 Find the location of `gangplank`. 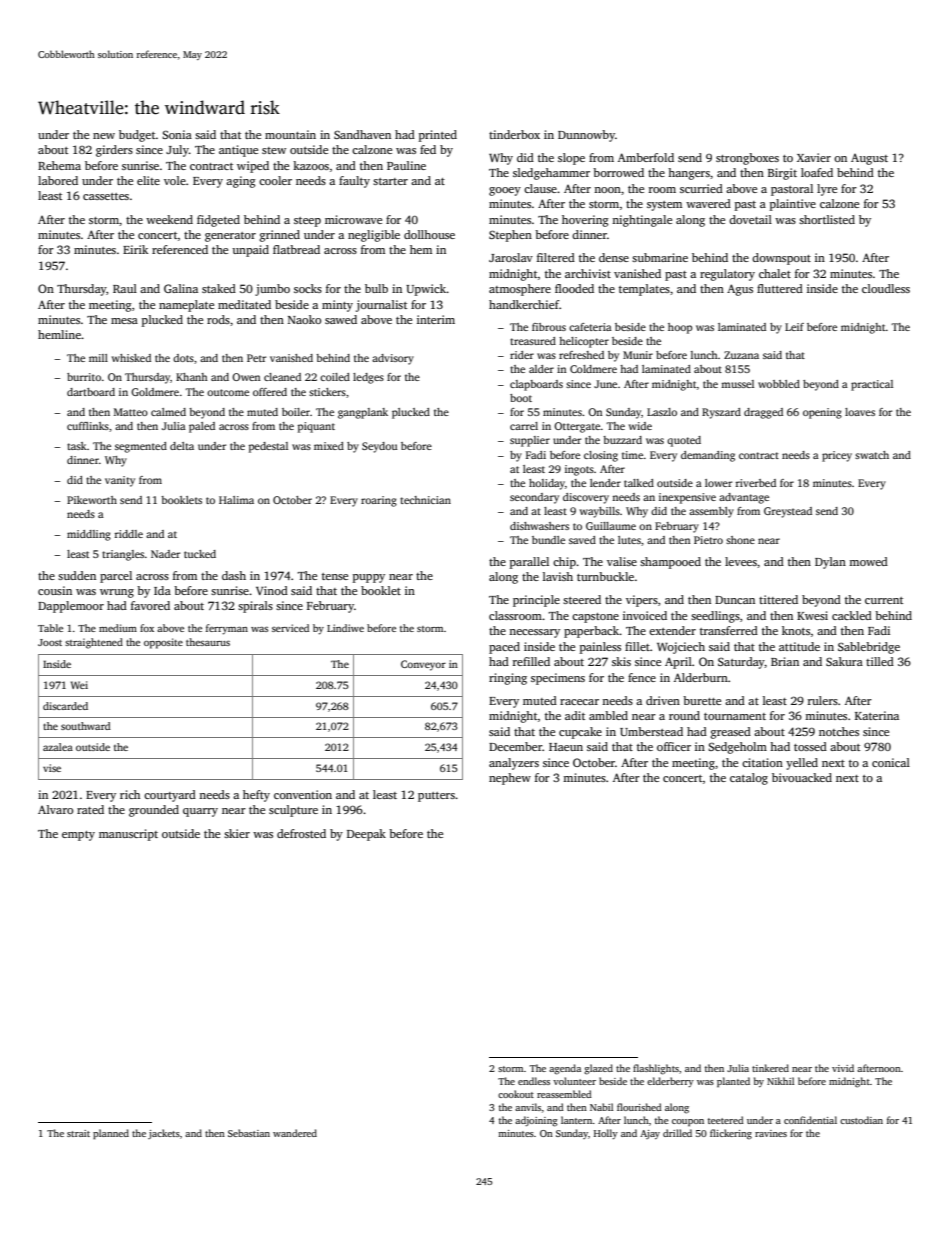

gangplank is located at coordinates (363, 413).
